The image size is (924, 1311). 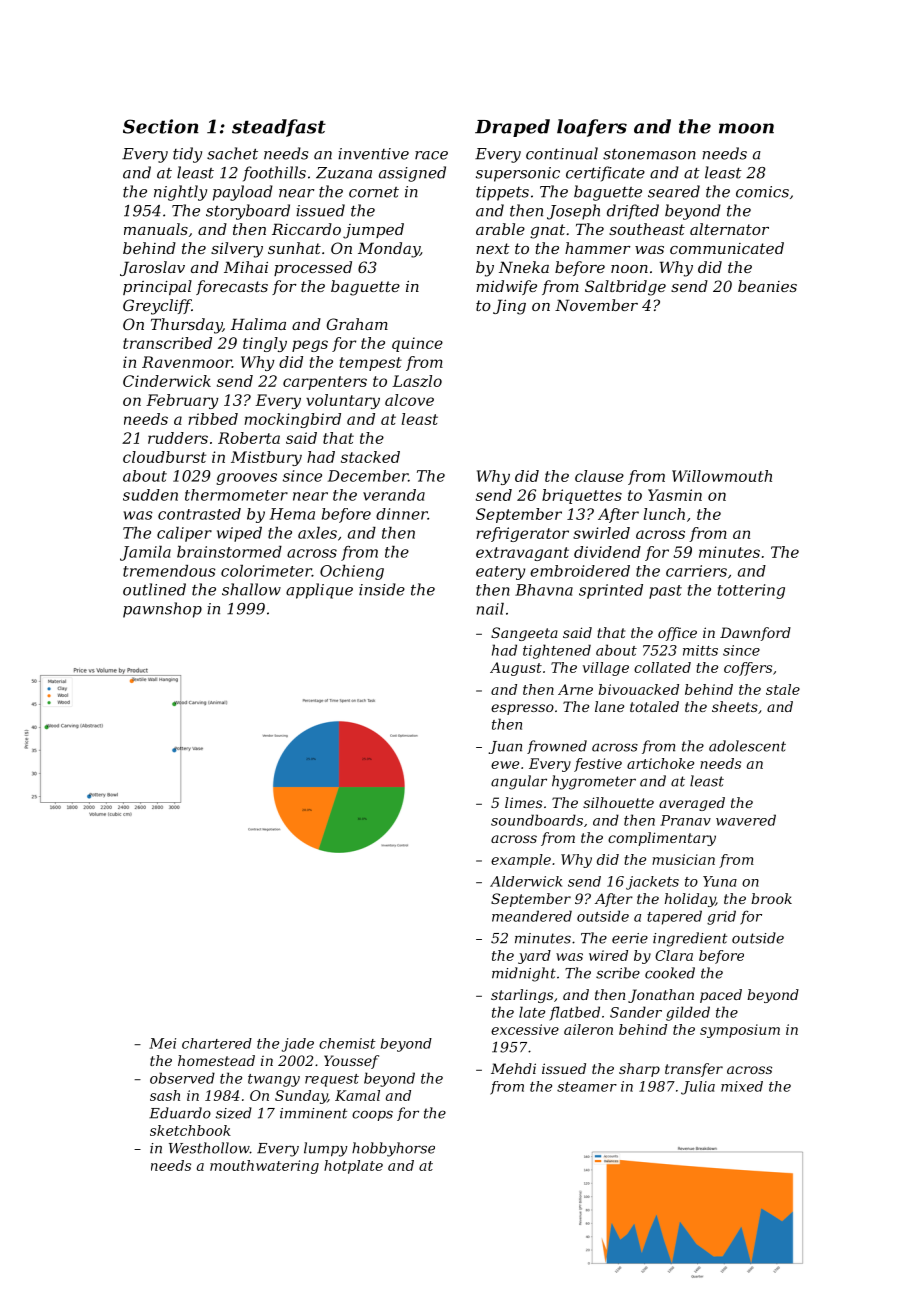 I want to click on sprinted, so click(x=611, y=591).
